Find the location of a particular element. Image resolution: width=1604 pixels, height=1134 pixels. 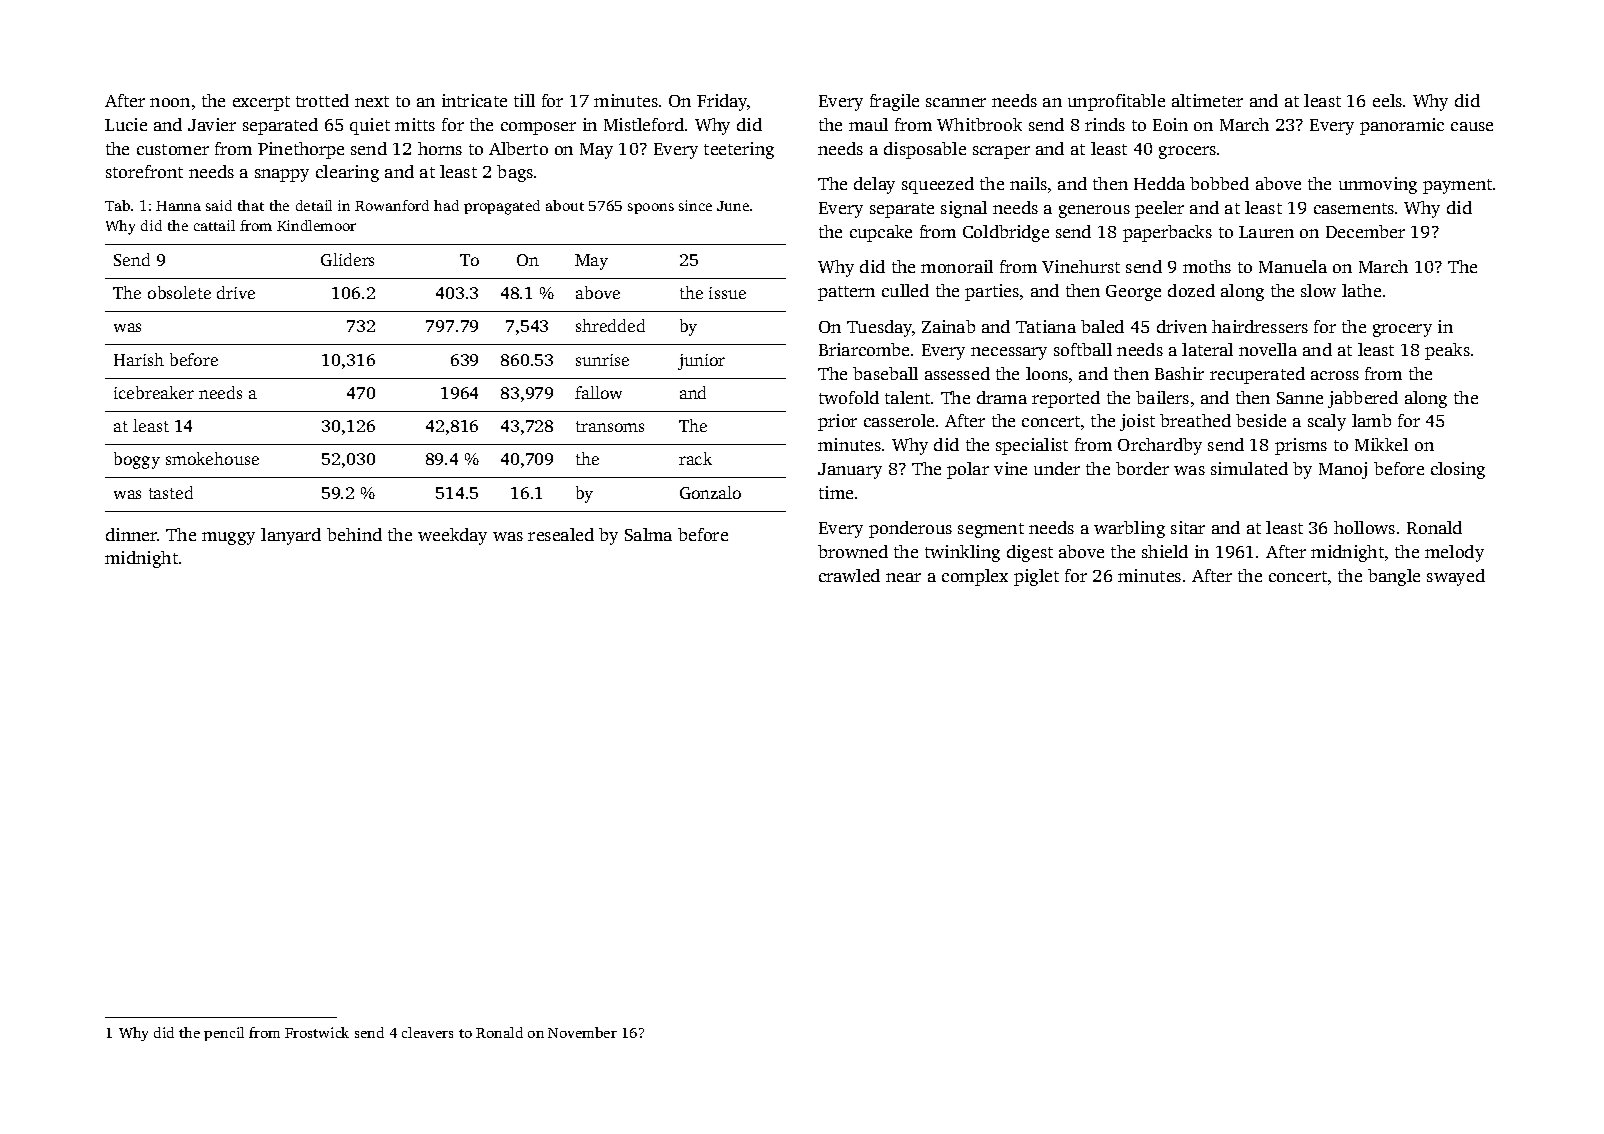

near is located at coordinates (903, 577).
